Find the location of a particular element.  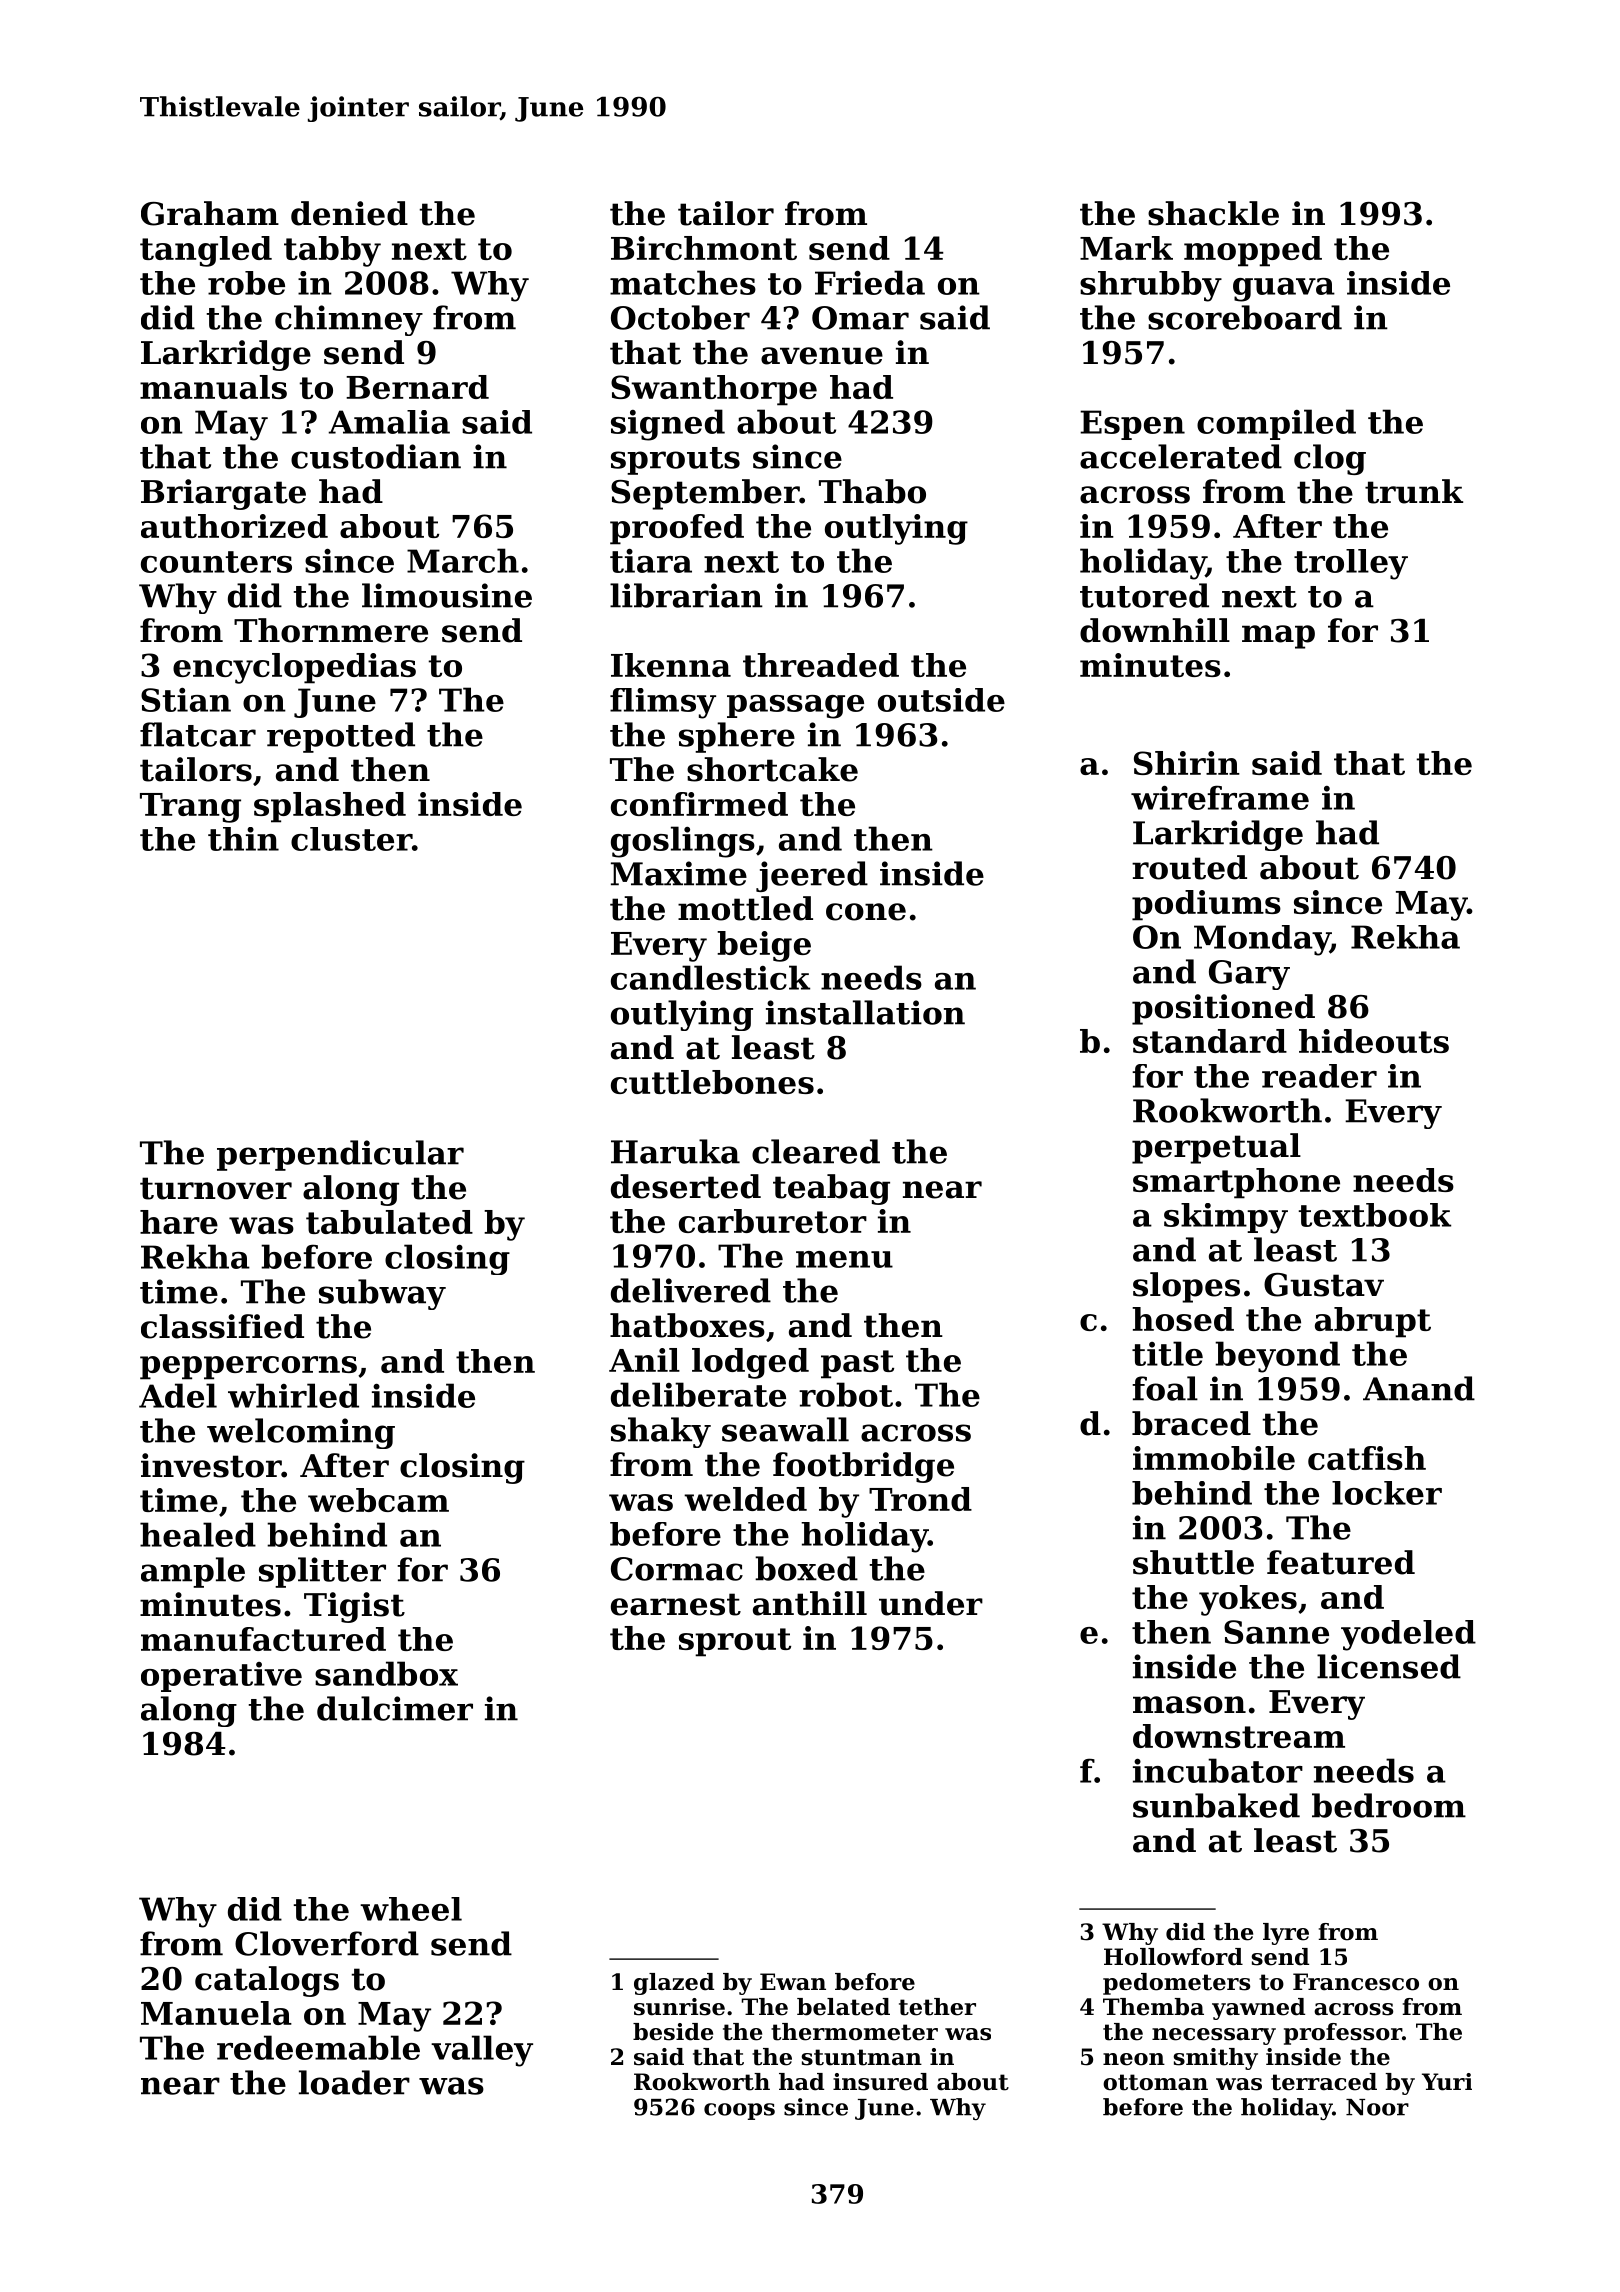

Birchmont is located at coordinates (704, 248).
